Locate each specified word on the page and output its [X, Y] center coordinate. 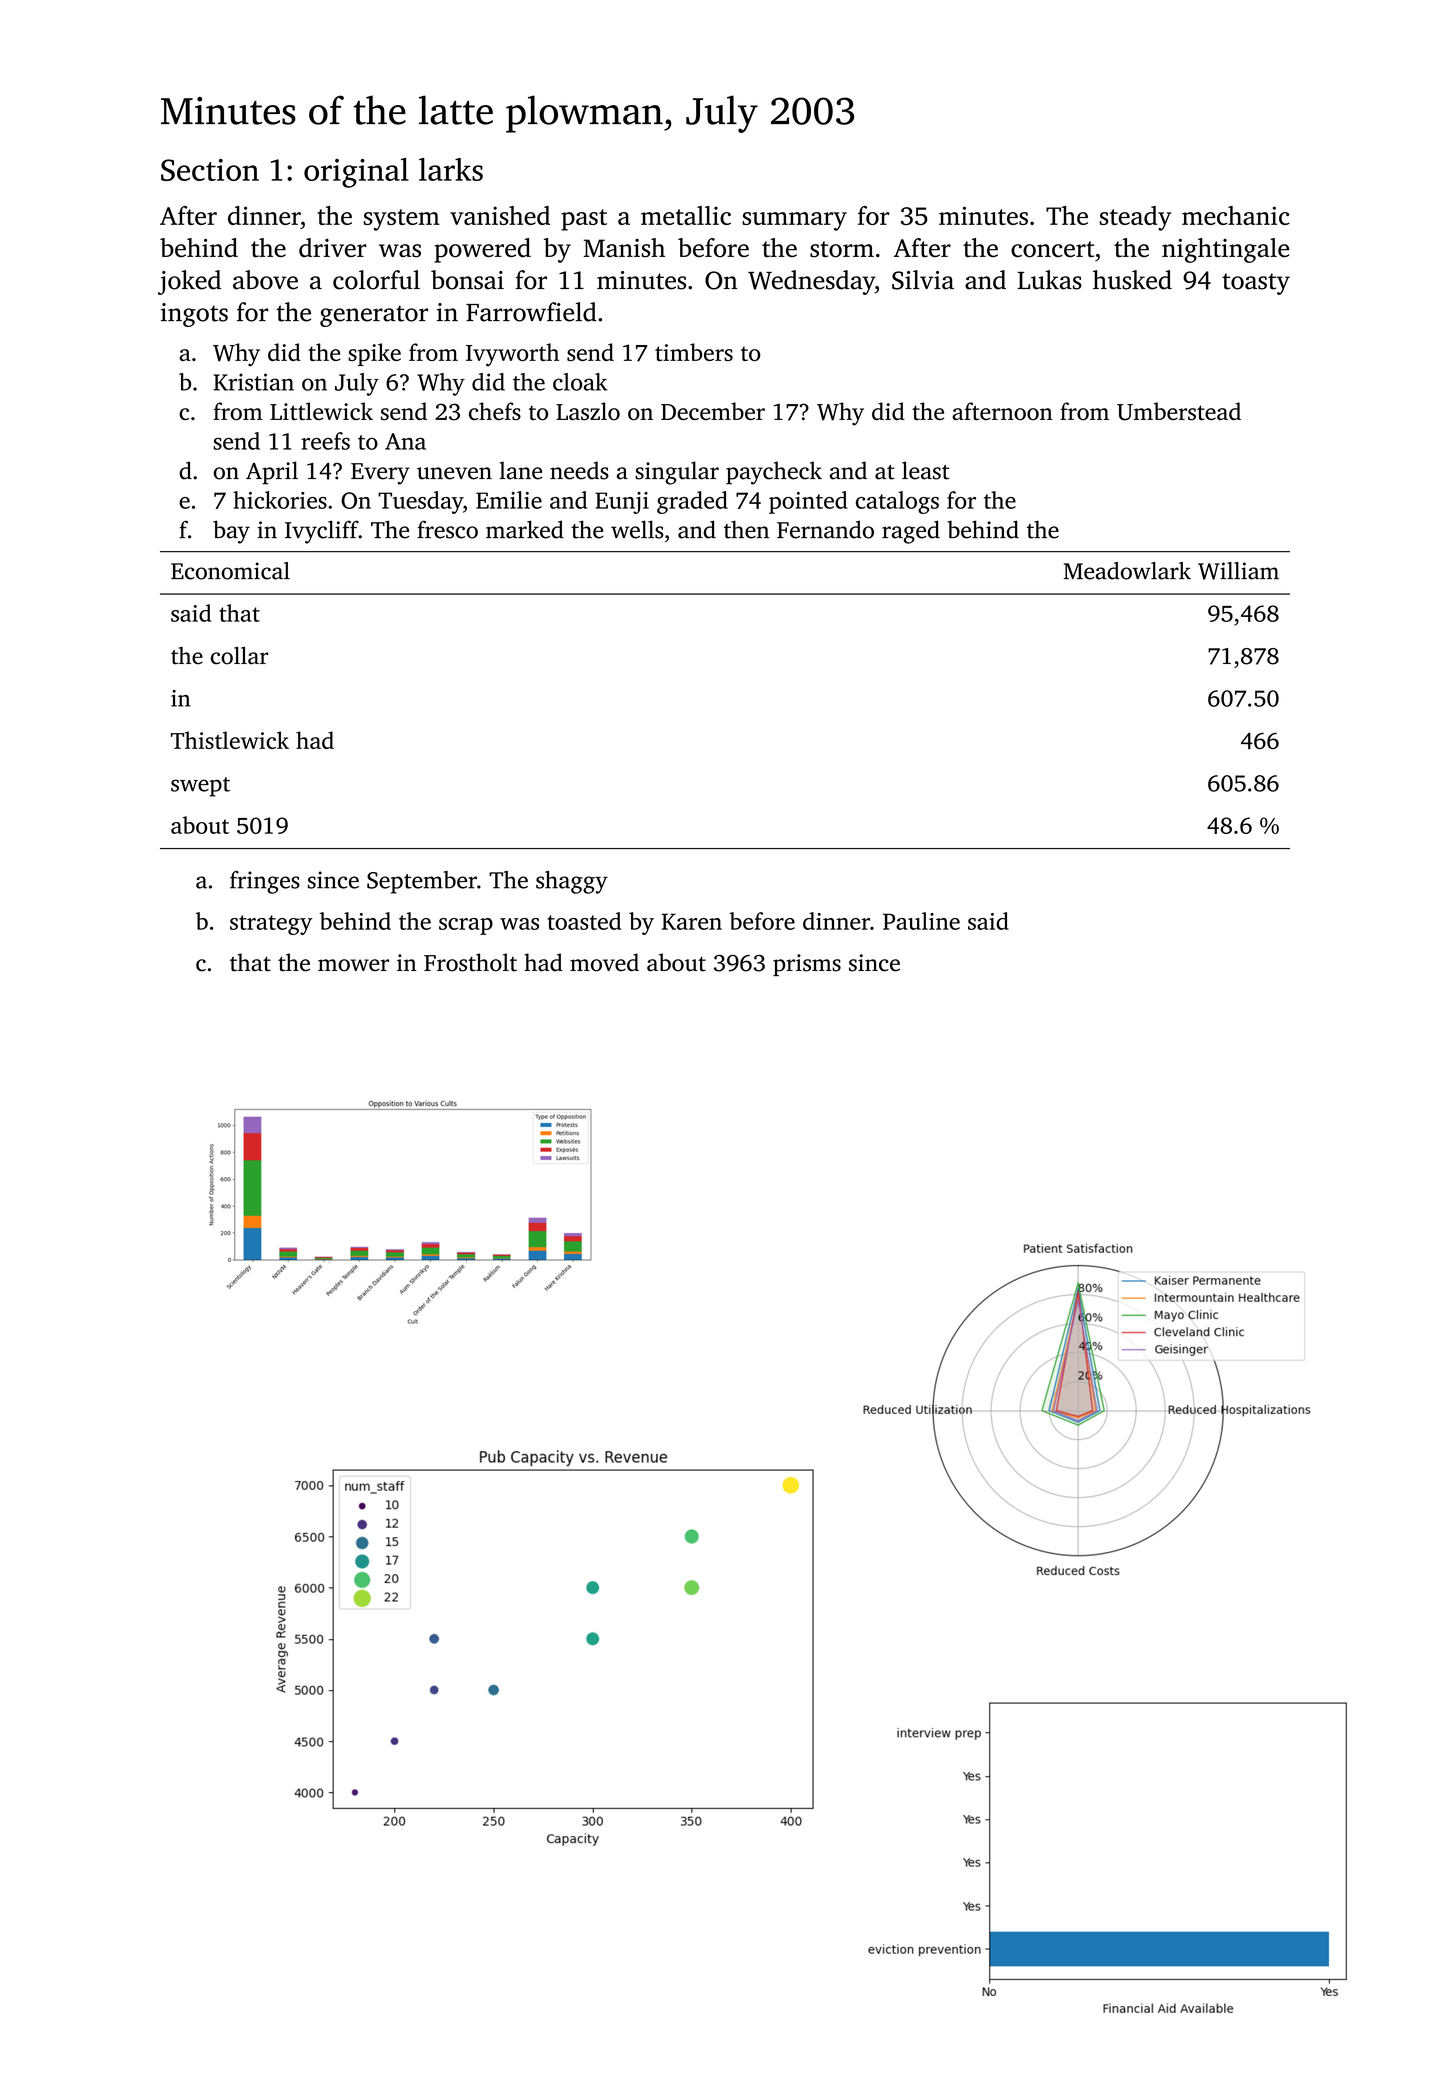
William [1238, 571]
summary [794, 221]
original [356, 173]
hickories [280, 500]
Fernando [825, 529]
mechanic [1235, 215]
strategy [271, 925]
